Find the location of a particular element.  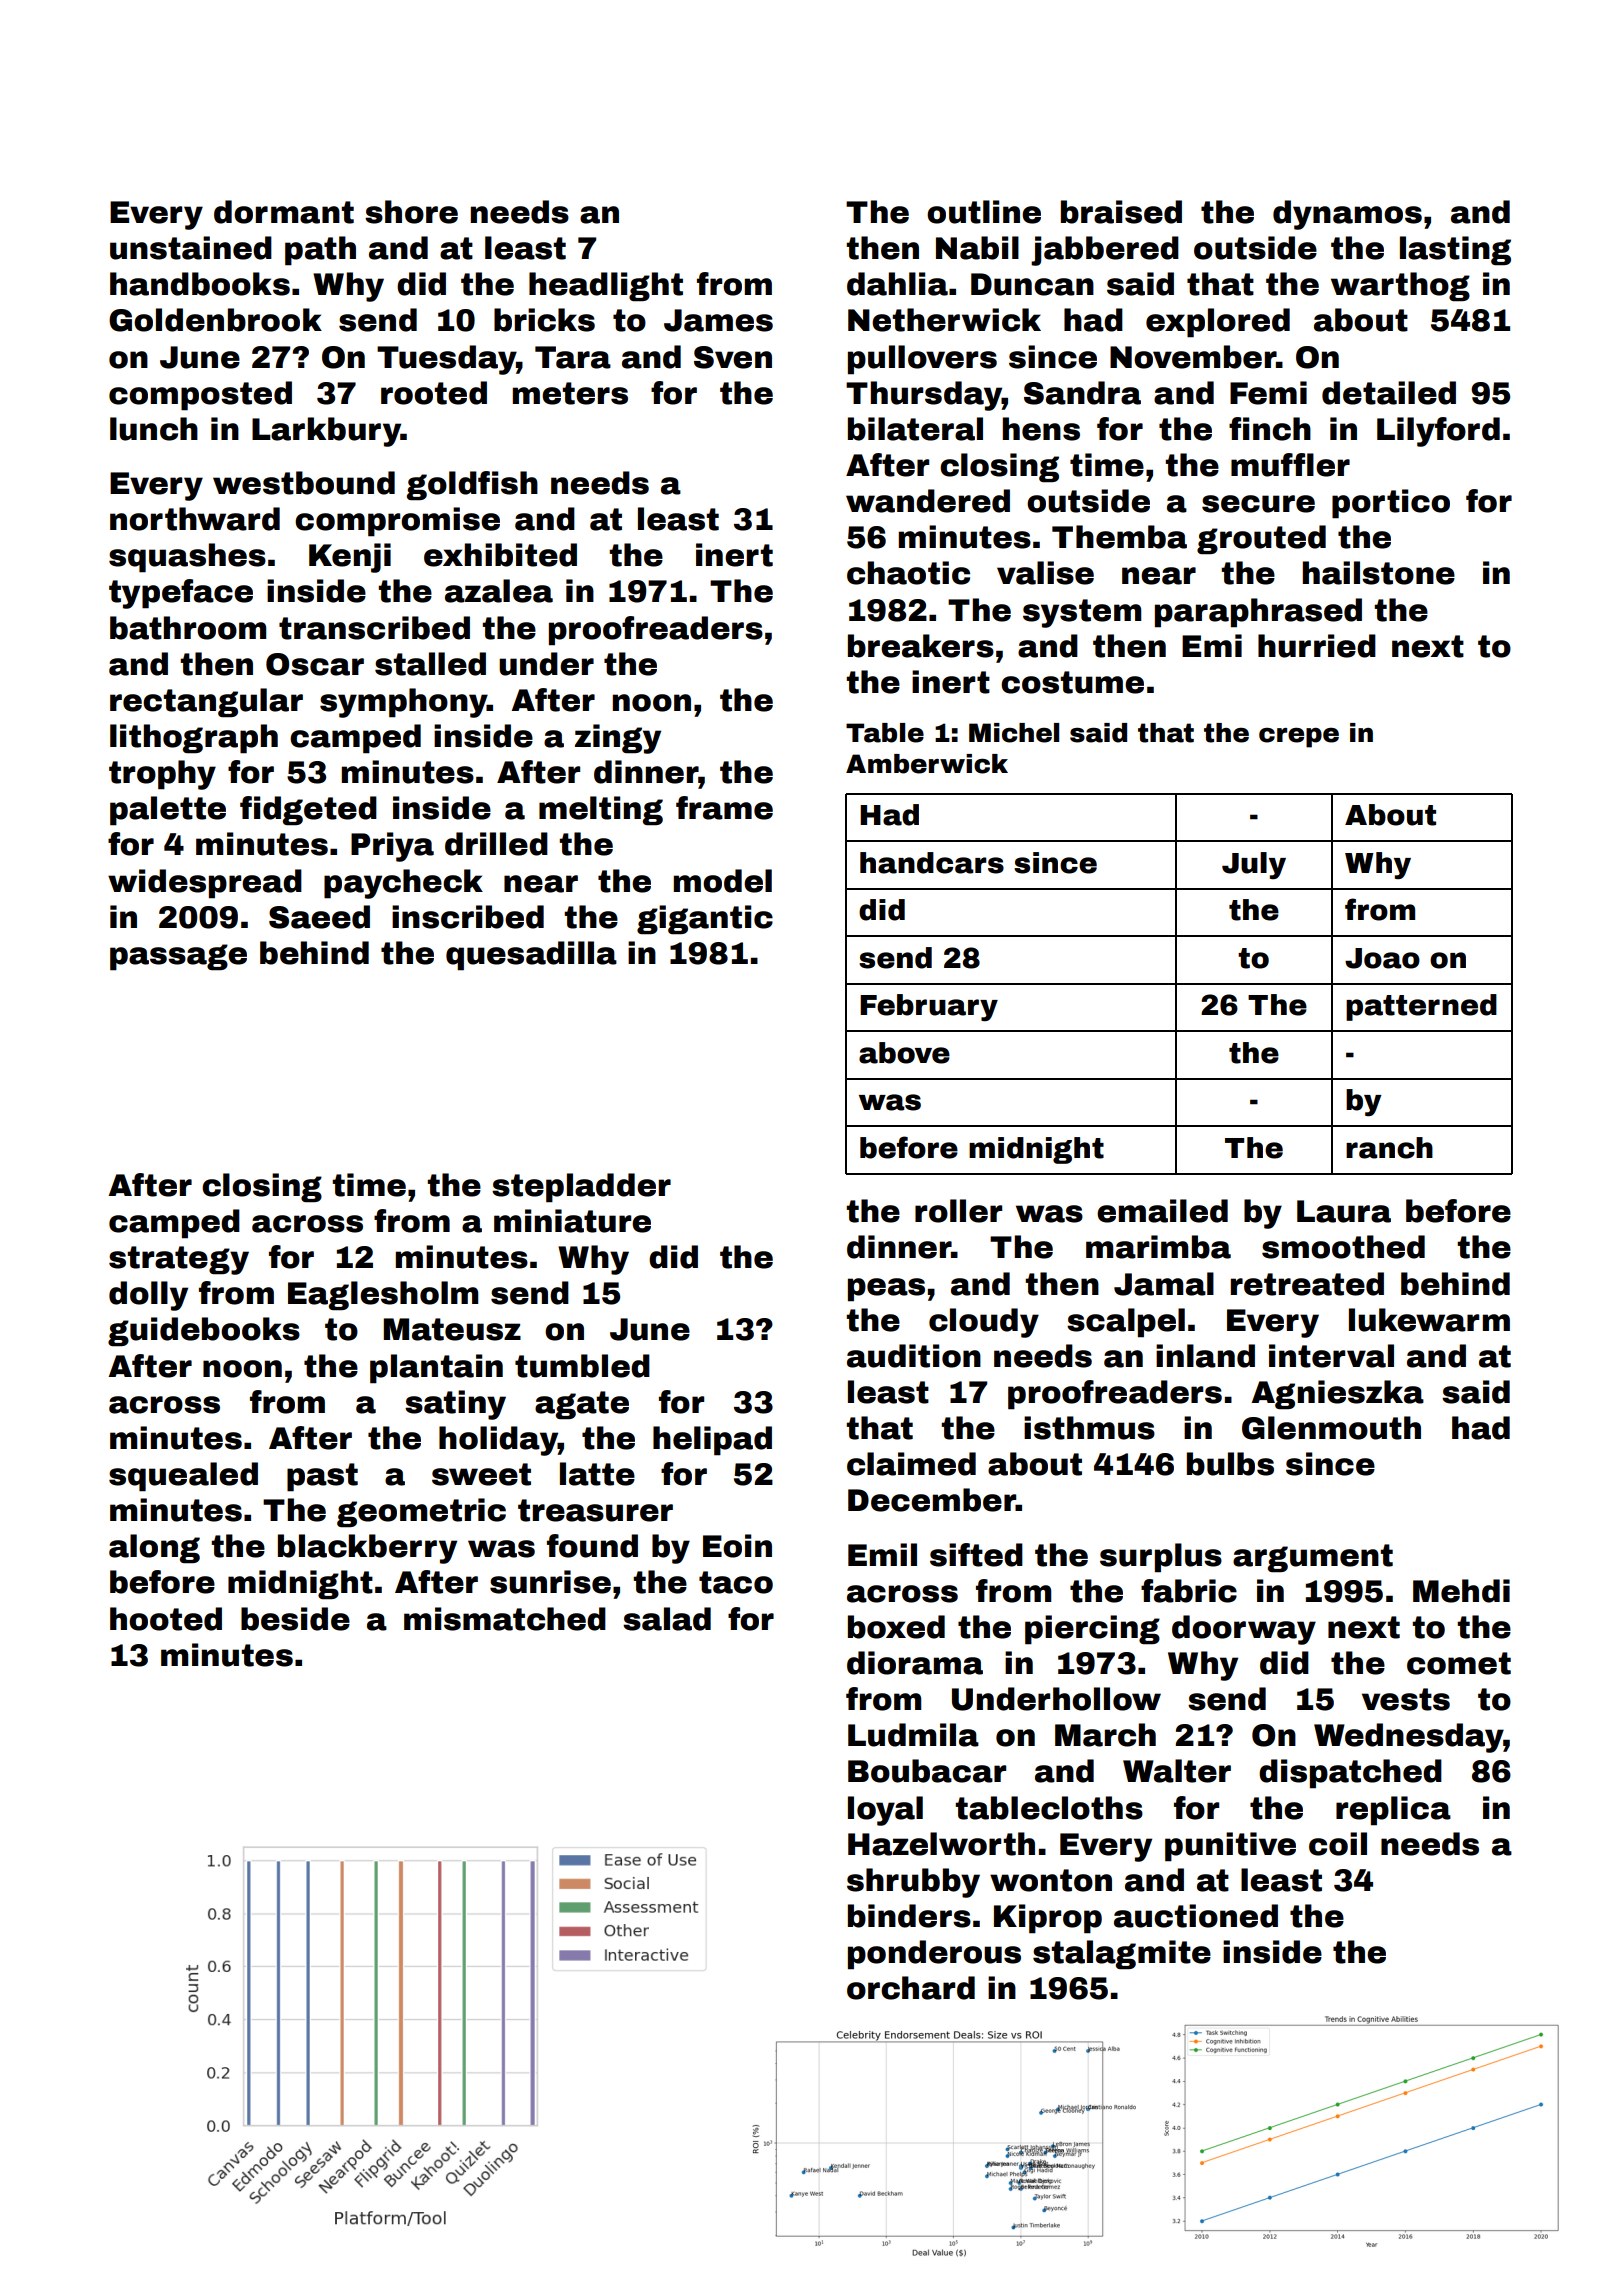

rooted is located at coordinates (434, 393).
